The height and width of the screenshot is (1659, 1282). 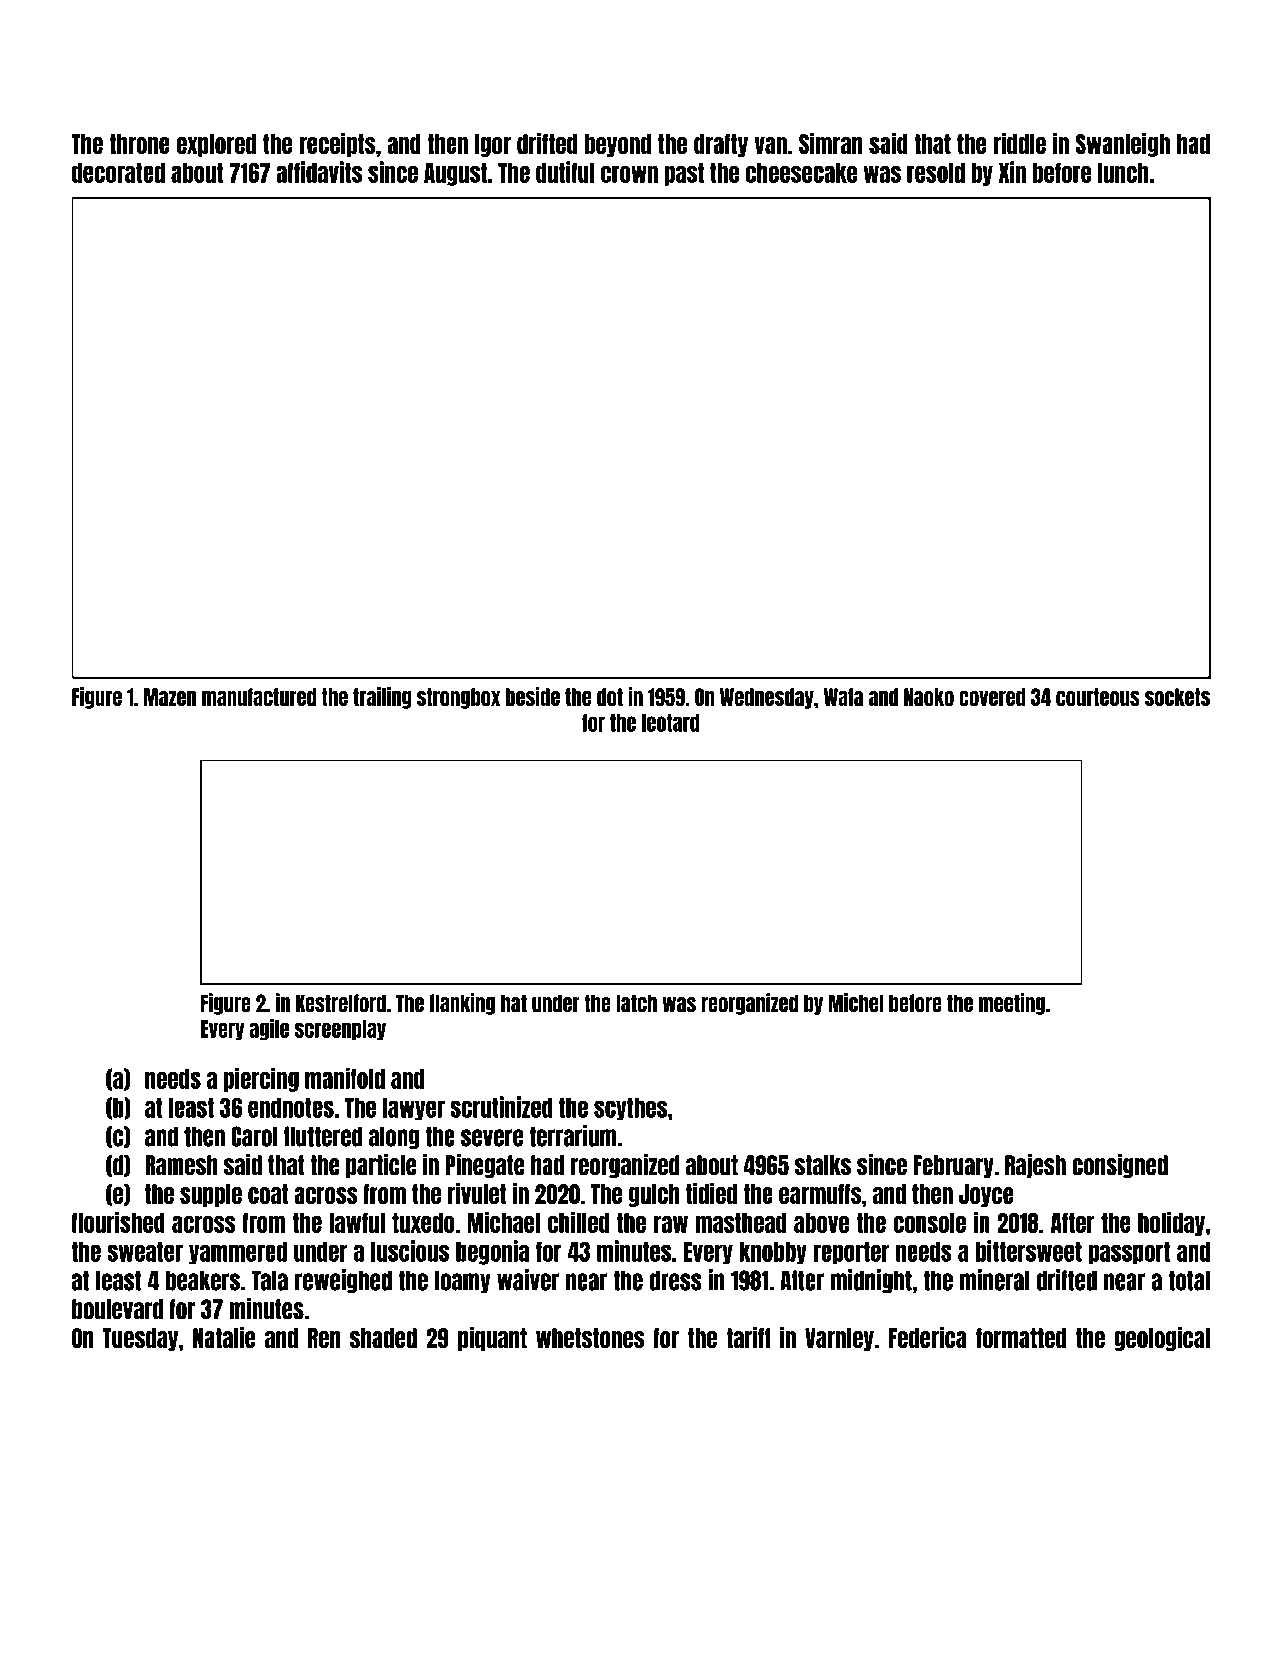 I want to click on piercing, so click(x=261, y=1079).
